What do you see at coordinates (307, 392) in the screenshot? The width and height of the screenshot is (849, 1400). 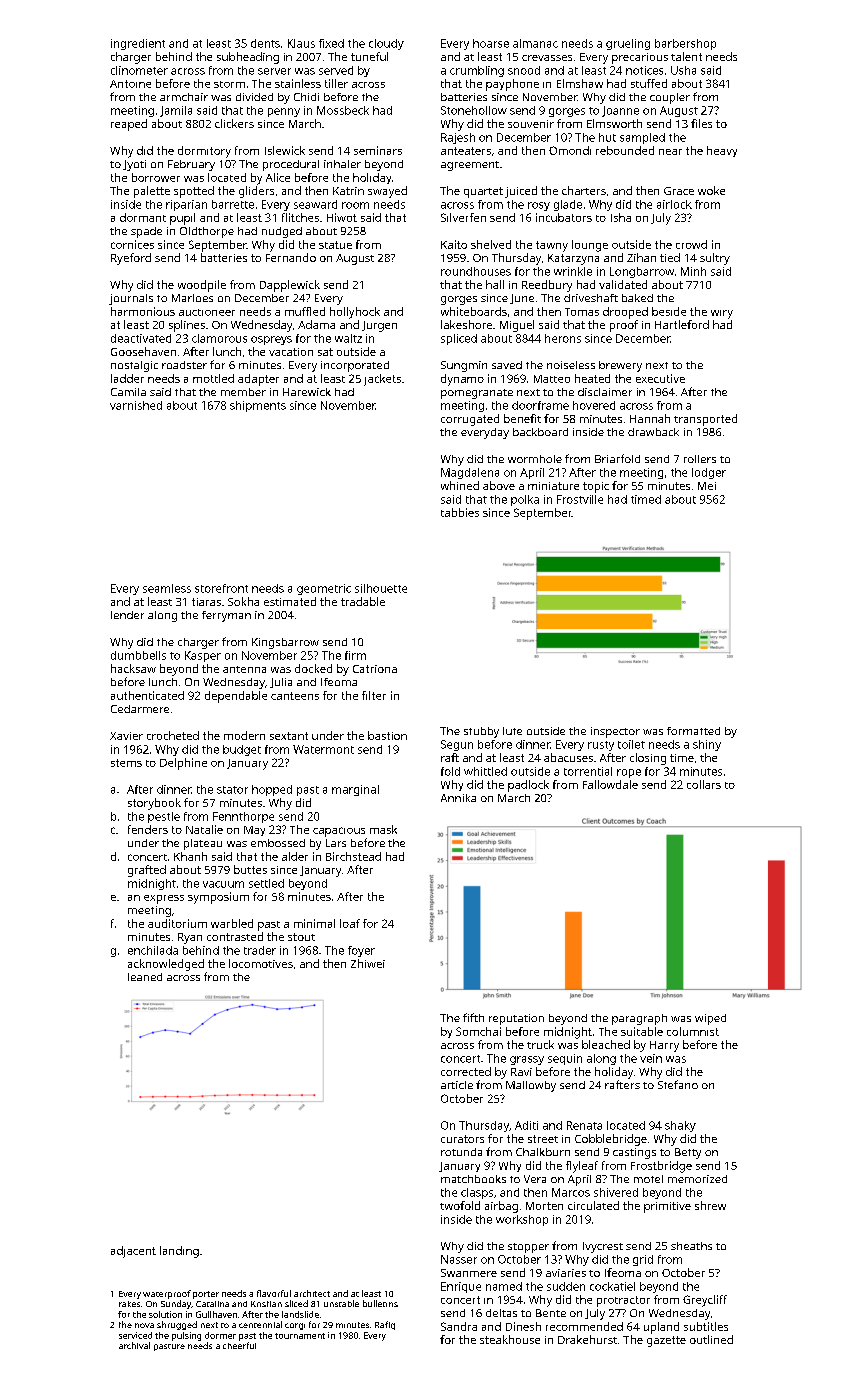 I see `Harewick` at bounding box center [307, 392].
